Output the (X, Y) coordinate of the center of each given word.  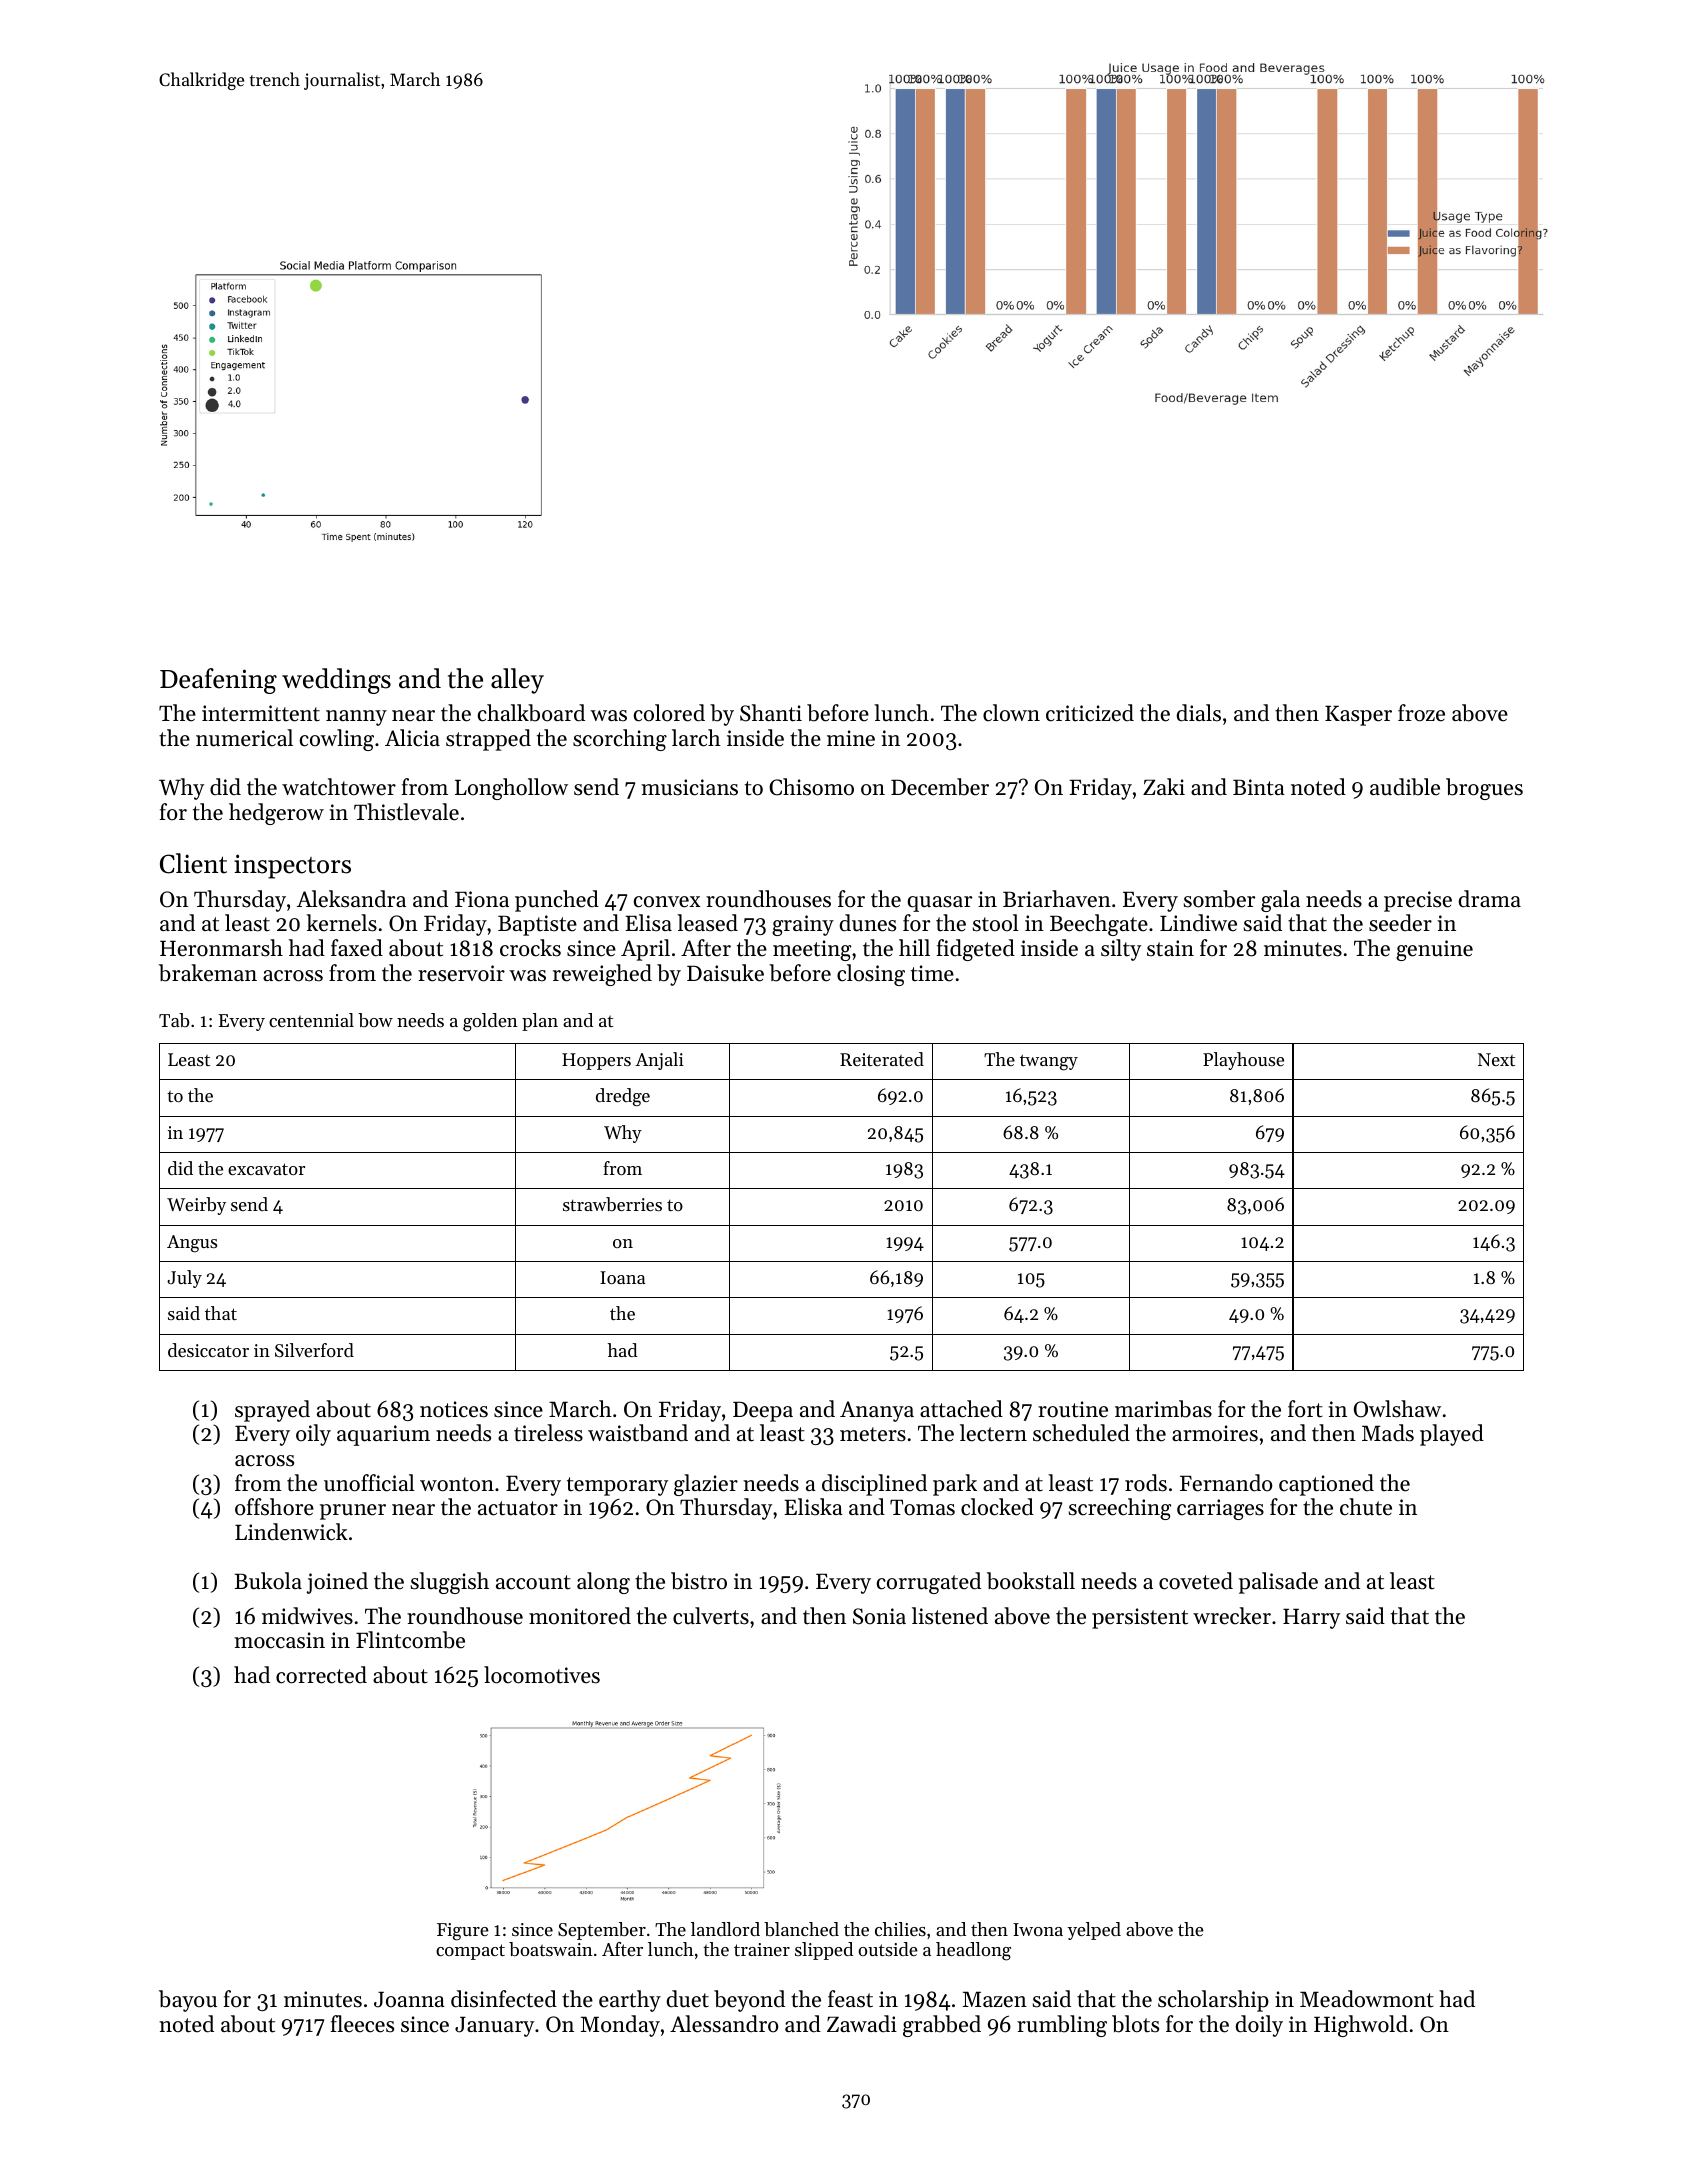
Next (1496, 1059)
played (1452, 1435)
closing (871, 975)
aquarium (383, 1435)
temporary (617, 1486)
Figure (463, 1932)
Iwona (1038, 1929)
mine (851, 738)
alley (517, 681)
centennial (311, 1020)
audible (1405, 787)
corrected (321, 1675)
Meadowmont (1367, 1999)
